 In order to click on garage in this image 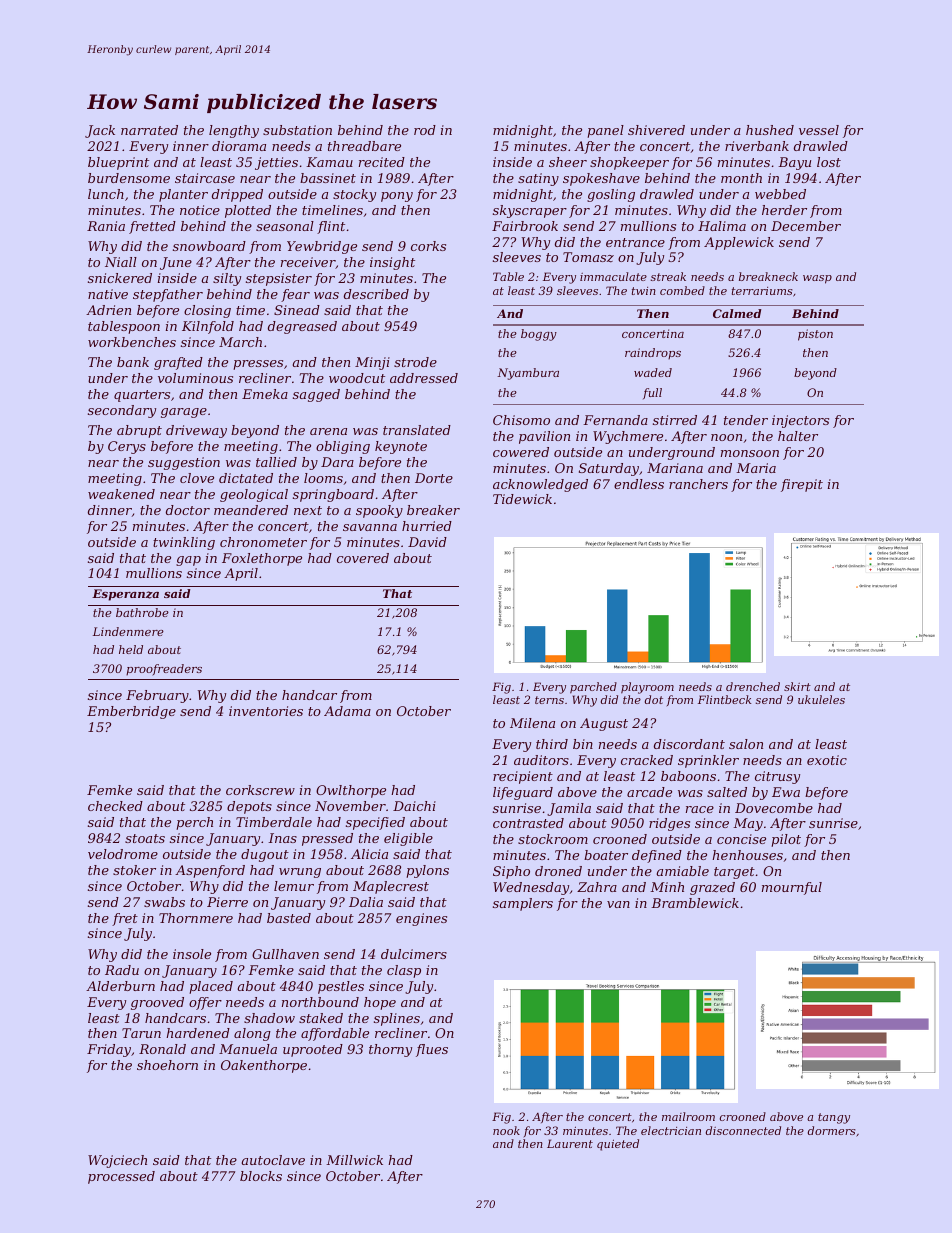, I will do `click(184, 413)`.
